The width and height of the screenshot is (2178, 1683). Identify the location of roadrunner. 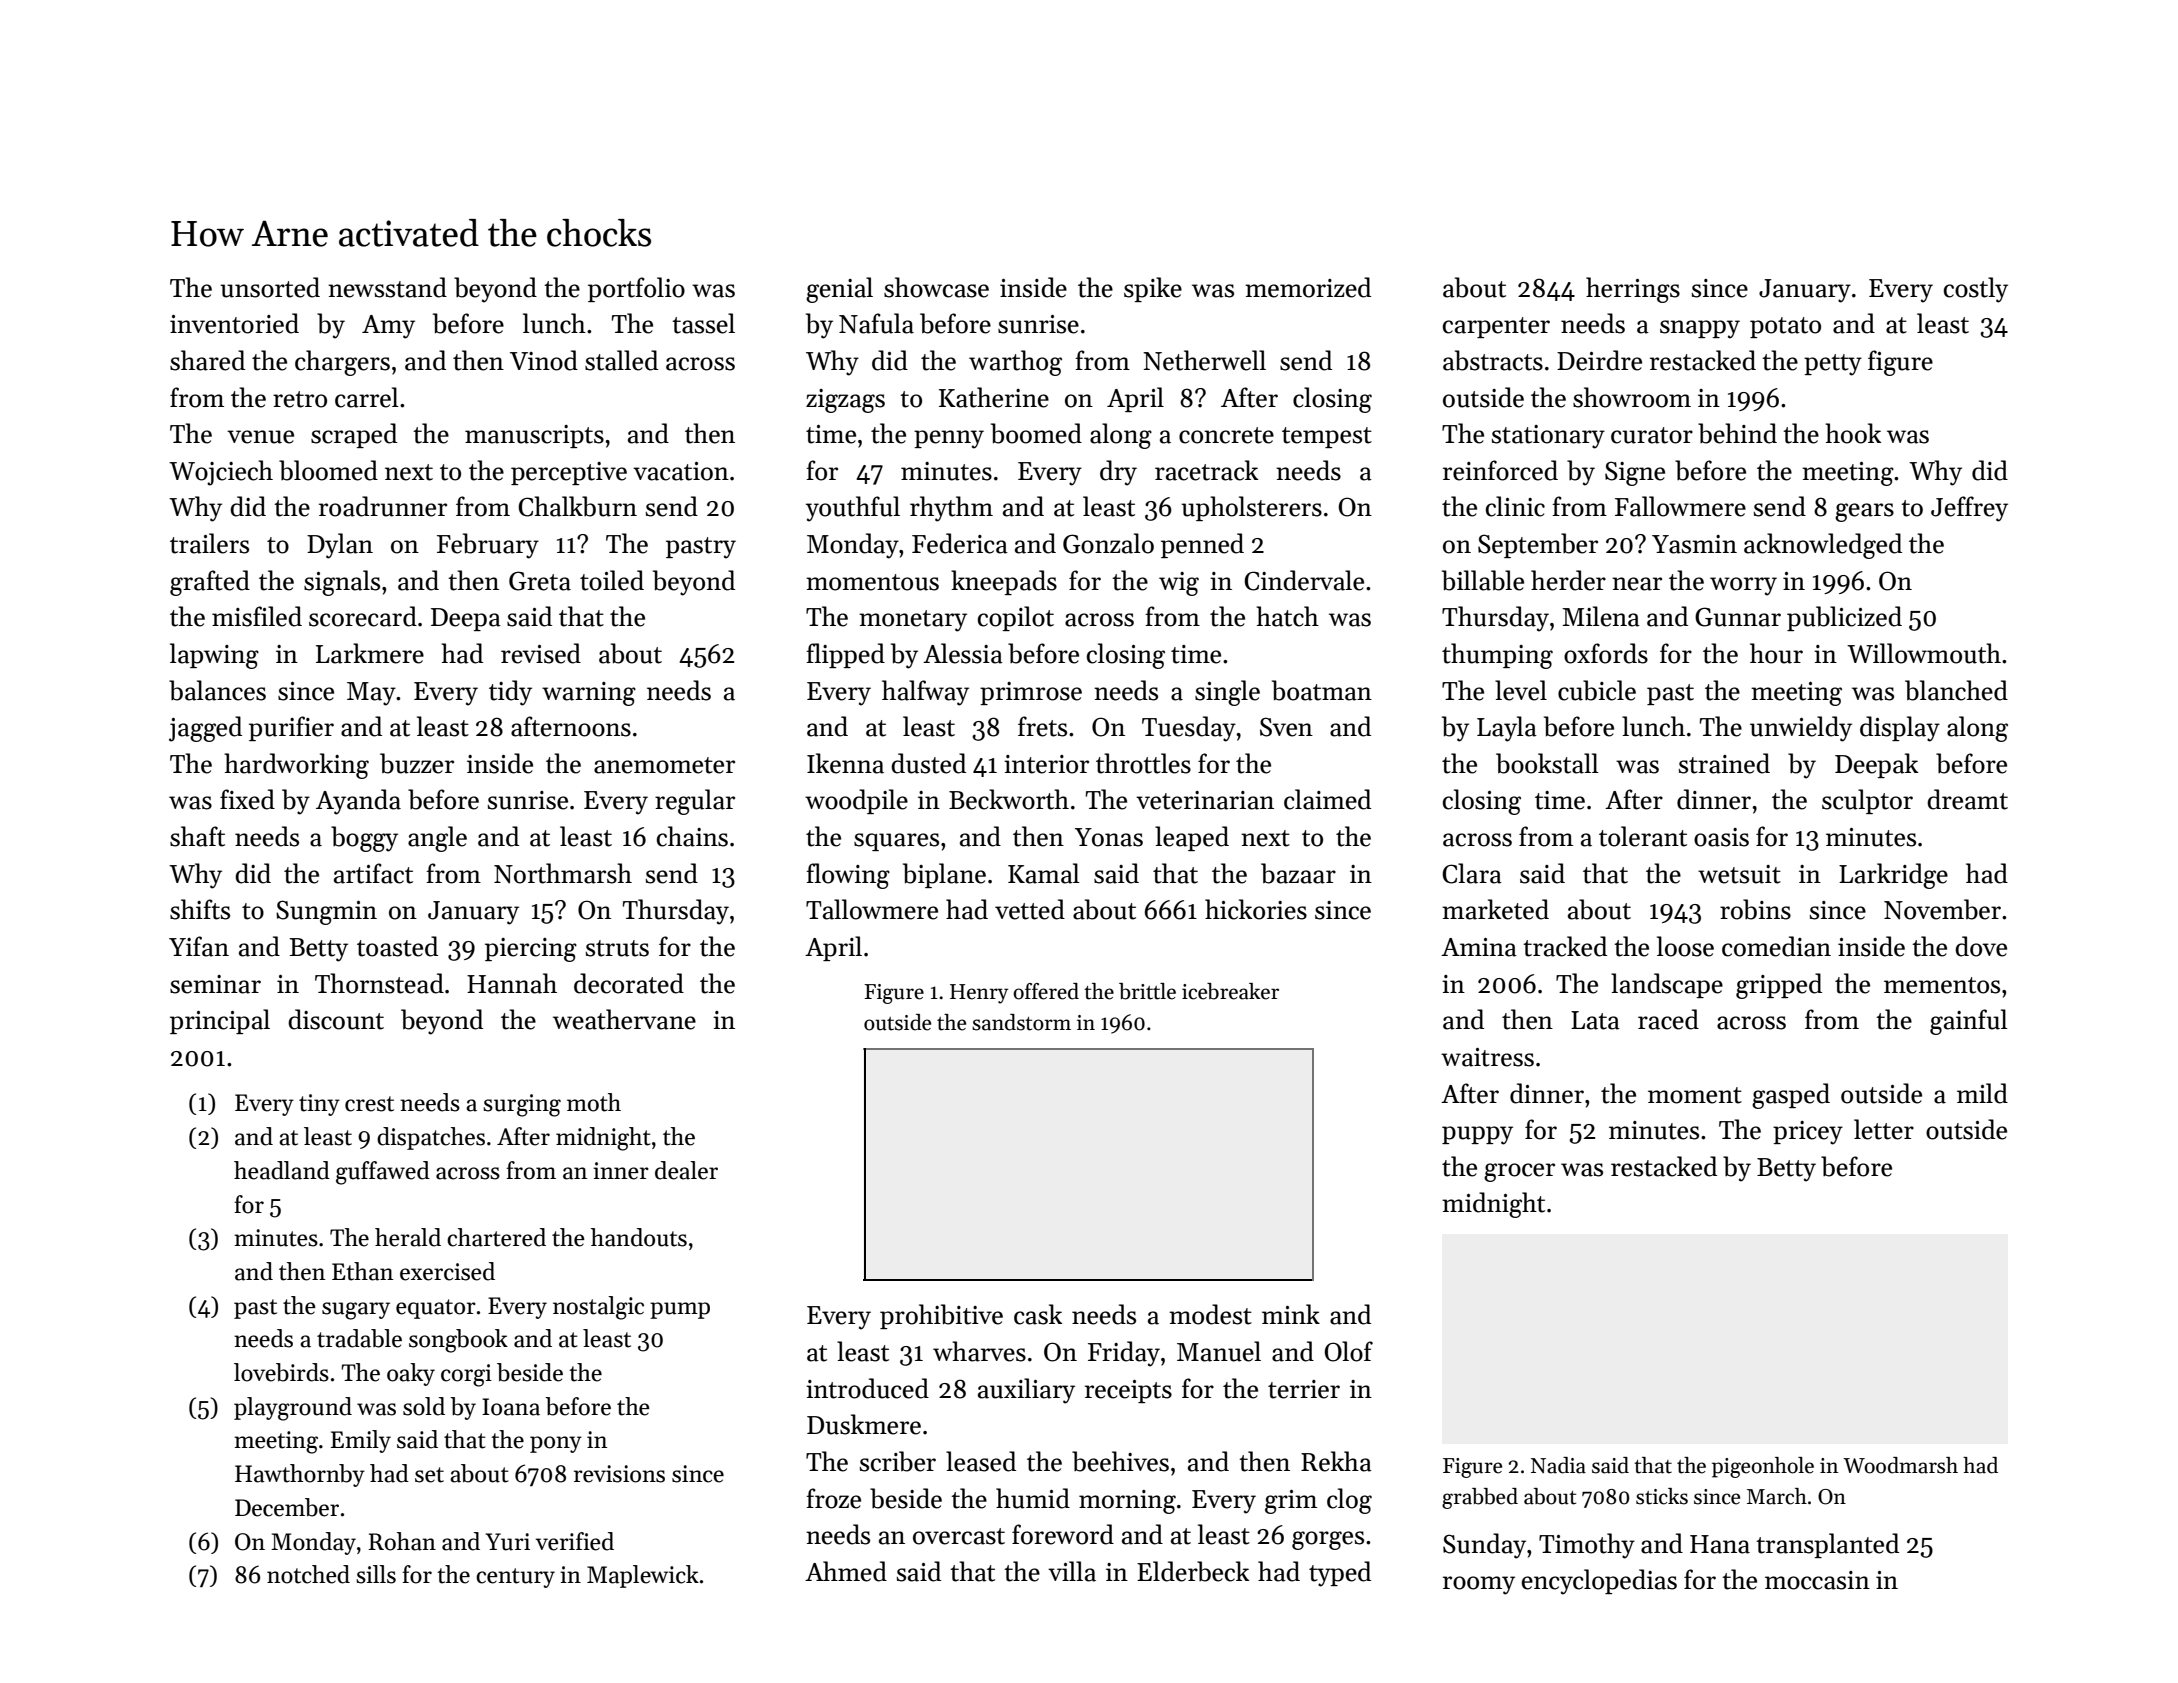
(383, 506).
